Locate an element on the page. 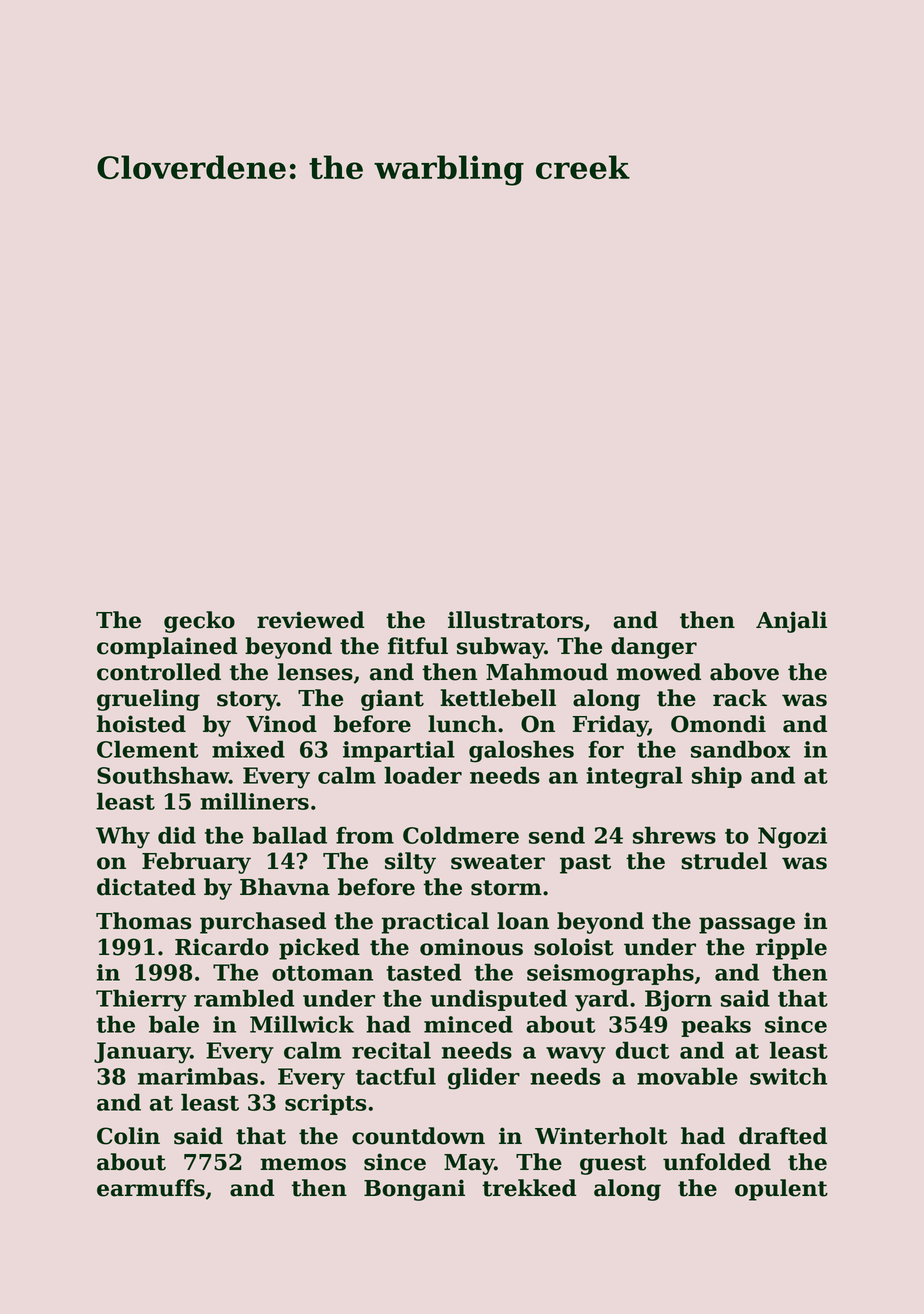  Why is located at coordinates (123, 838).
